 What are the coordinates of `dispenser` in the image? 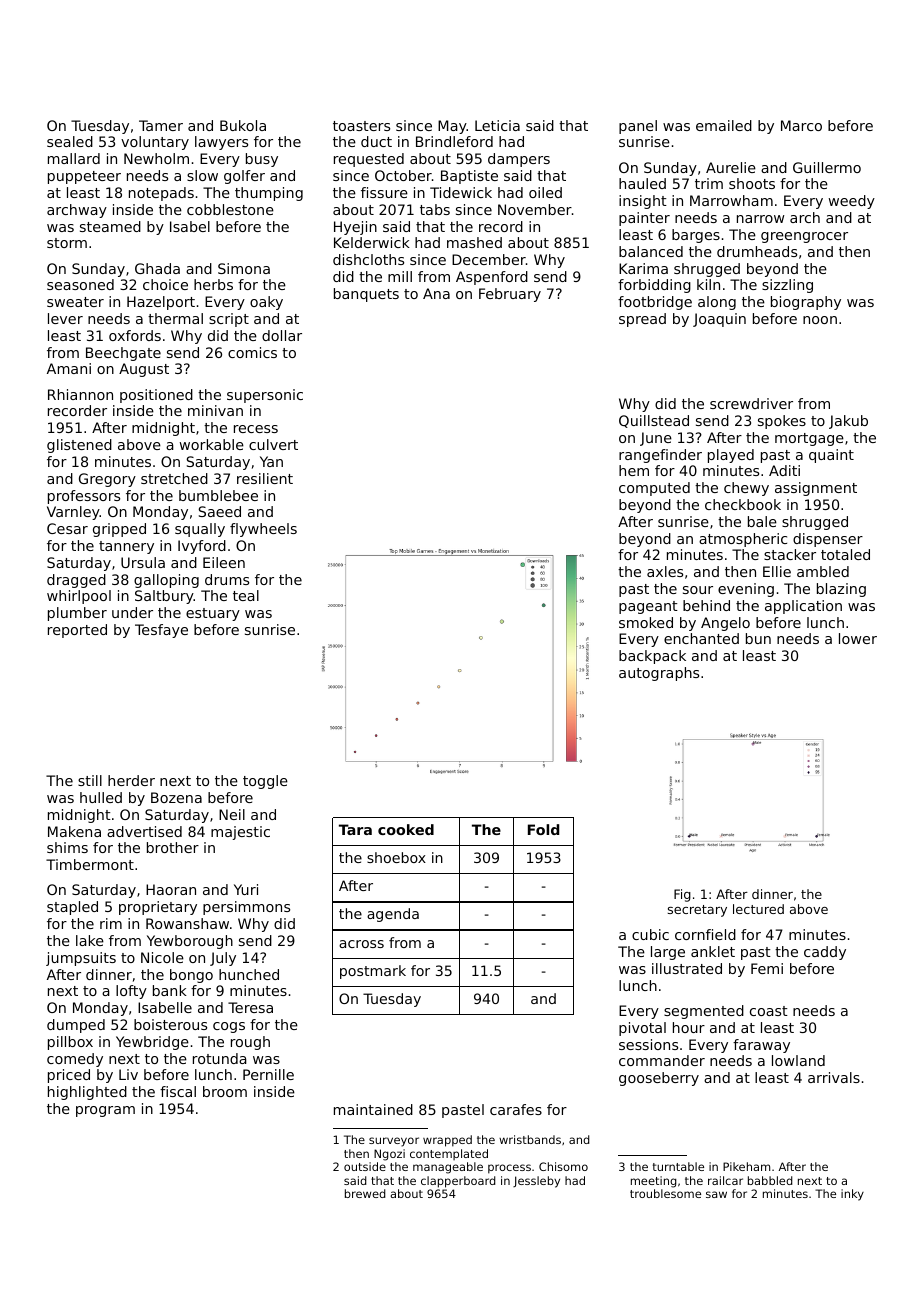 It's located at (828, 540).
